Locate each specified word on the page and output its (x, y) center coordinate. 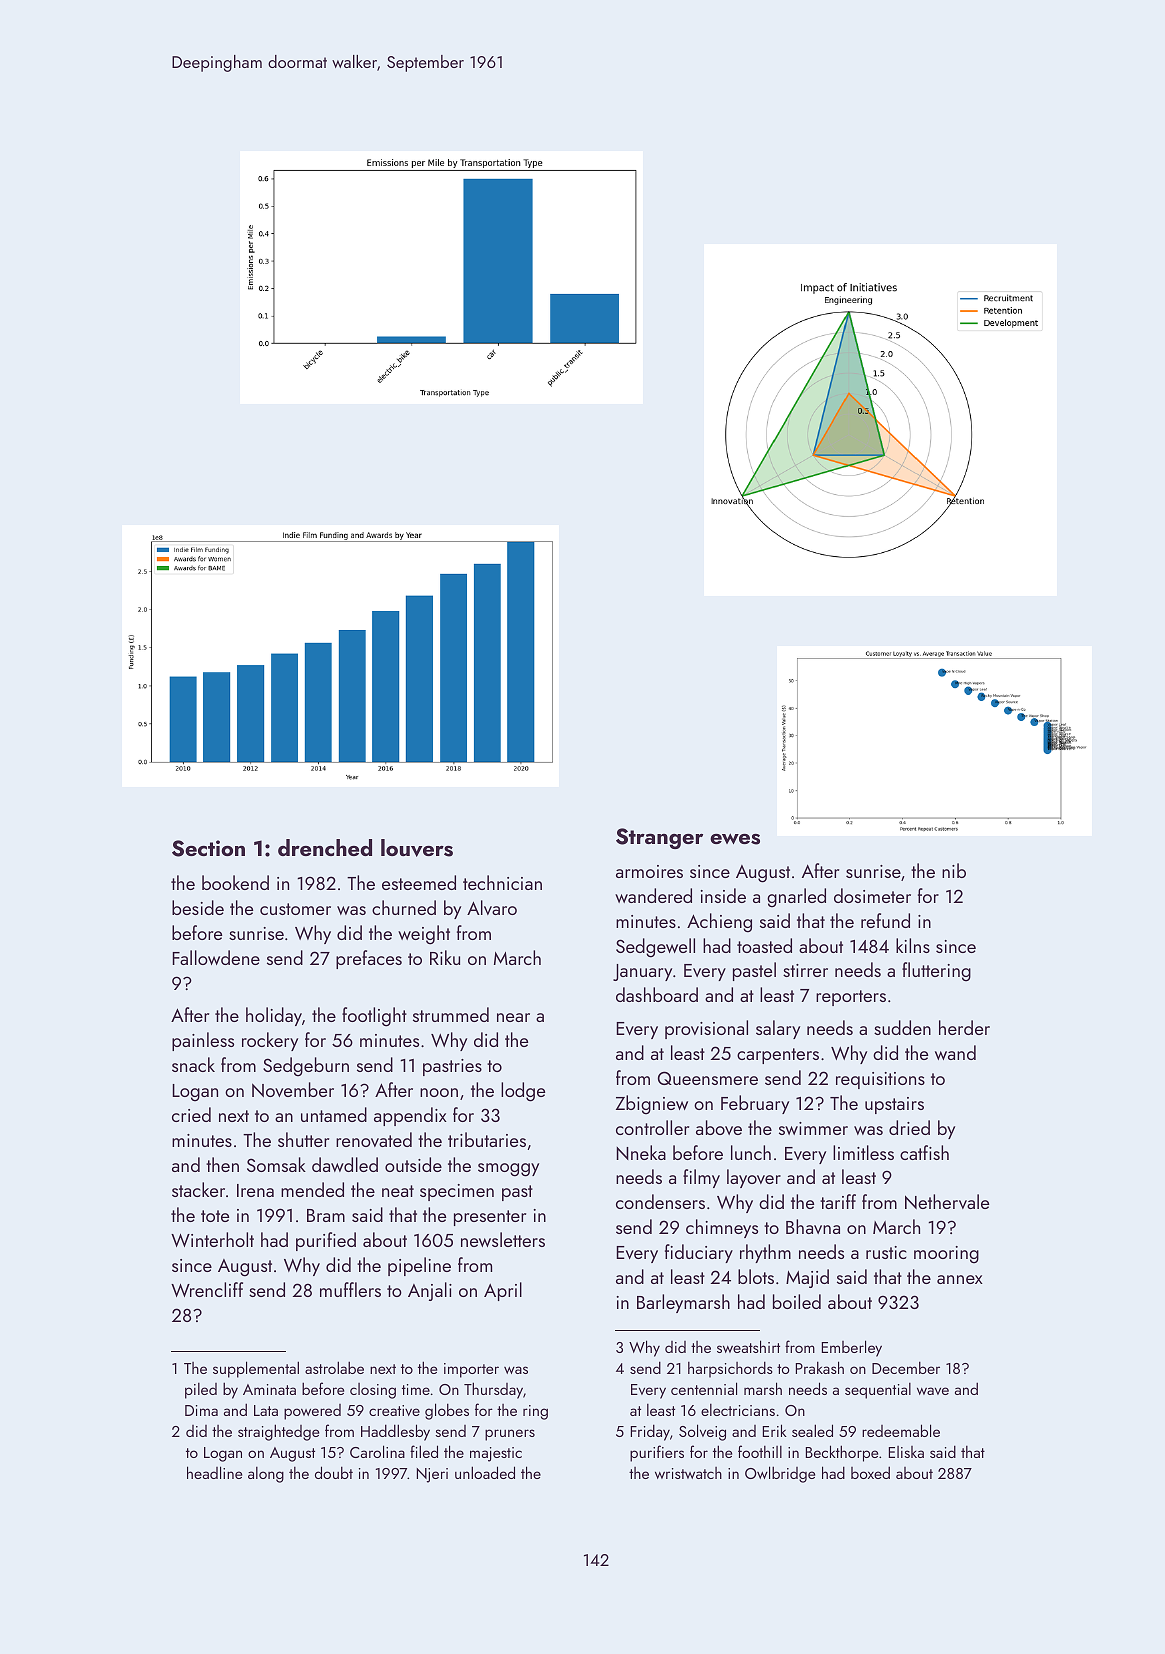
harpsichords (730, 1369)
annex (960, 1279)
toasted (764, 945)
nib (954, 870)
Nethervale (947, 1201)
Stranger (659, 838)
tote (215, 1216)
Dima (201, 1410)
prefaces (369, 959)
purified (326, 1241)
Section (208, 848)
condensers (660, 1201)
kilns (913, 945)
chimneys (722, 1228)
